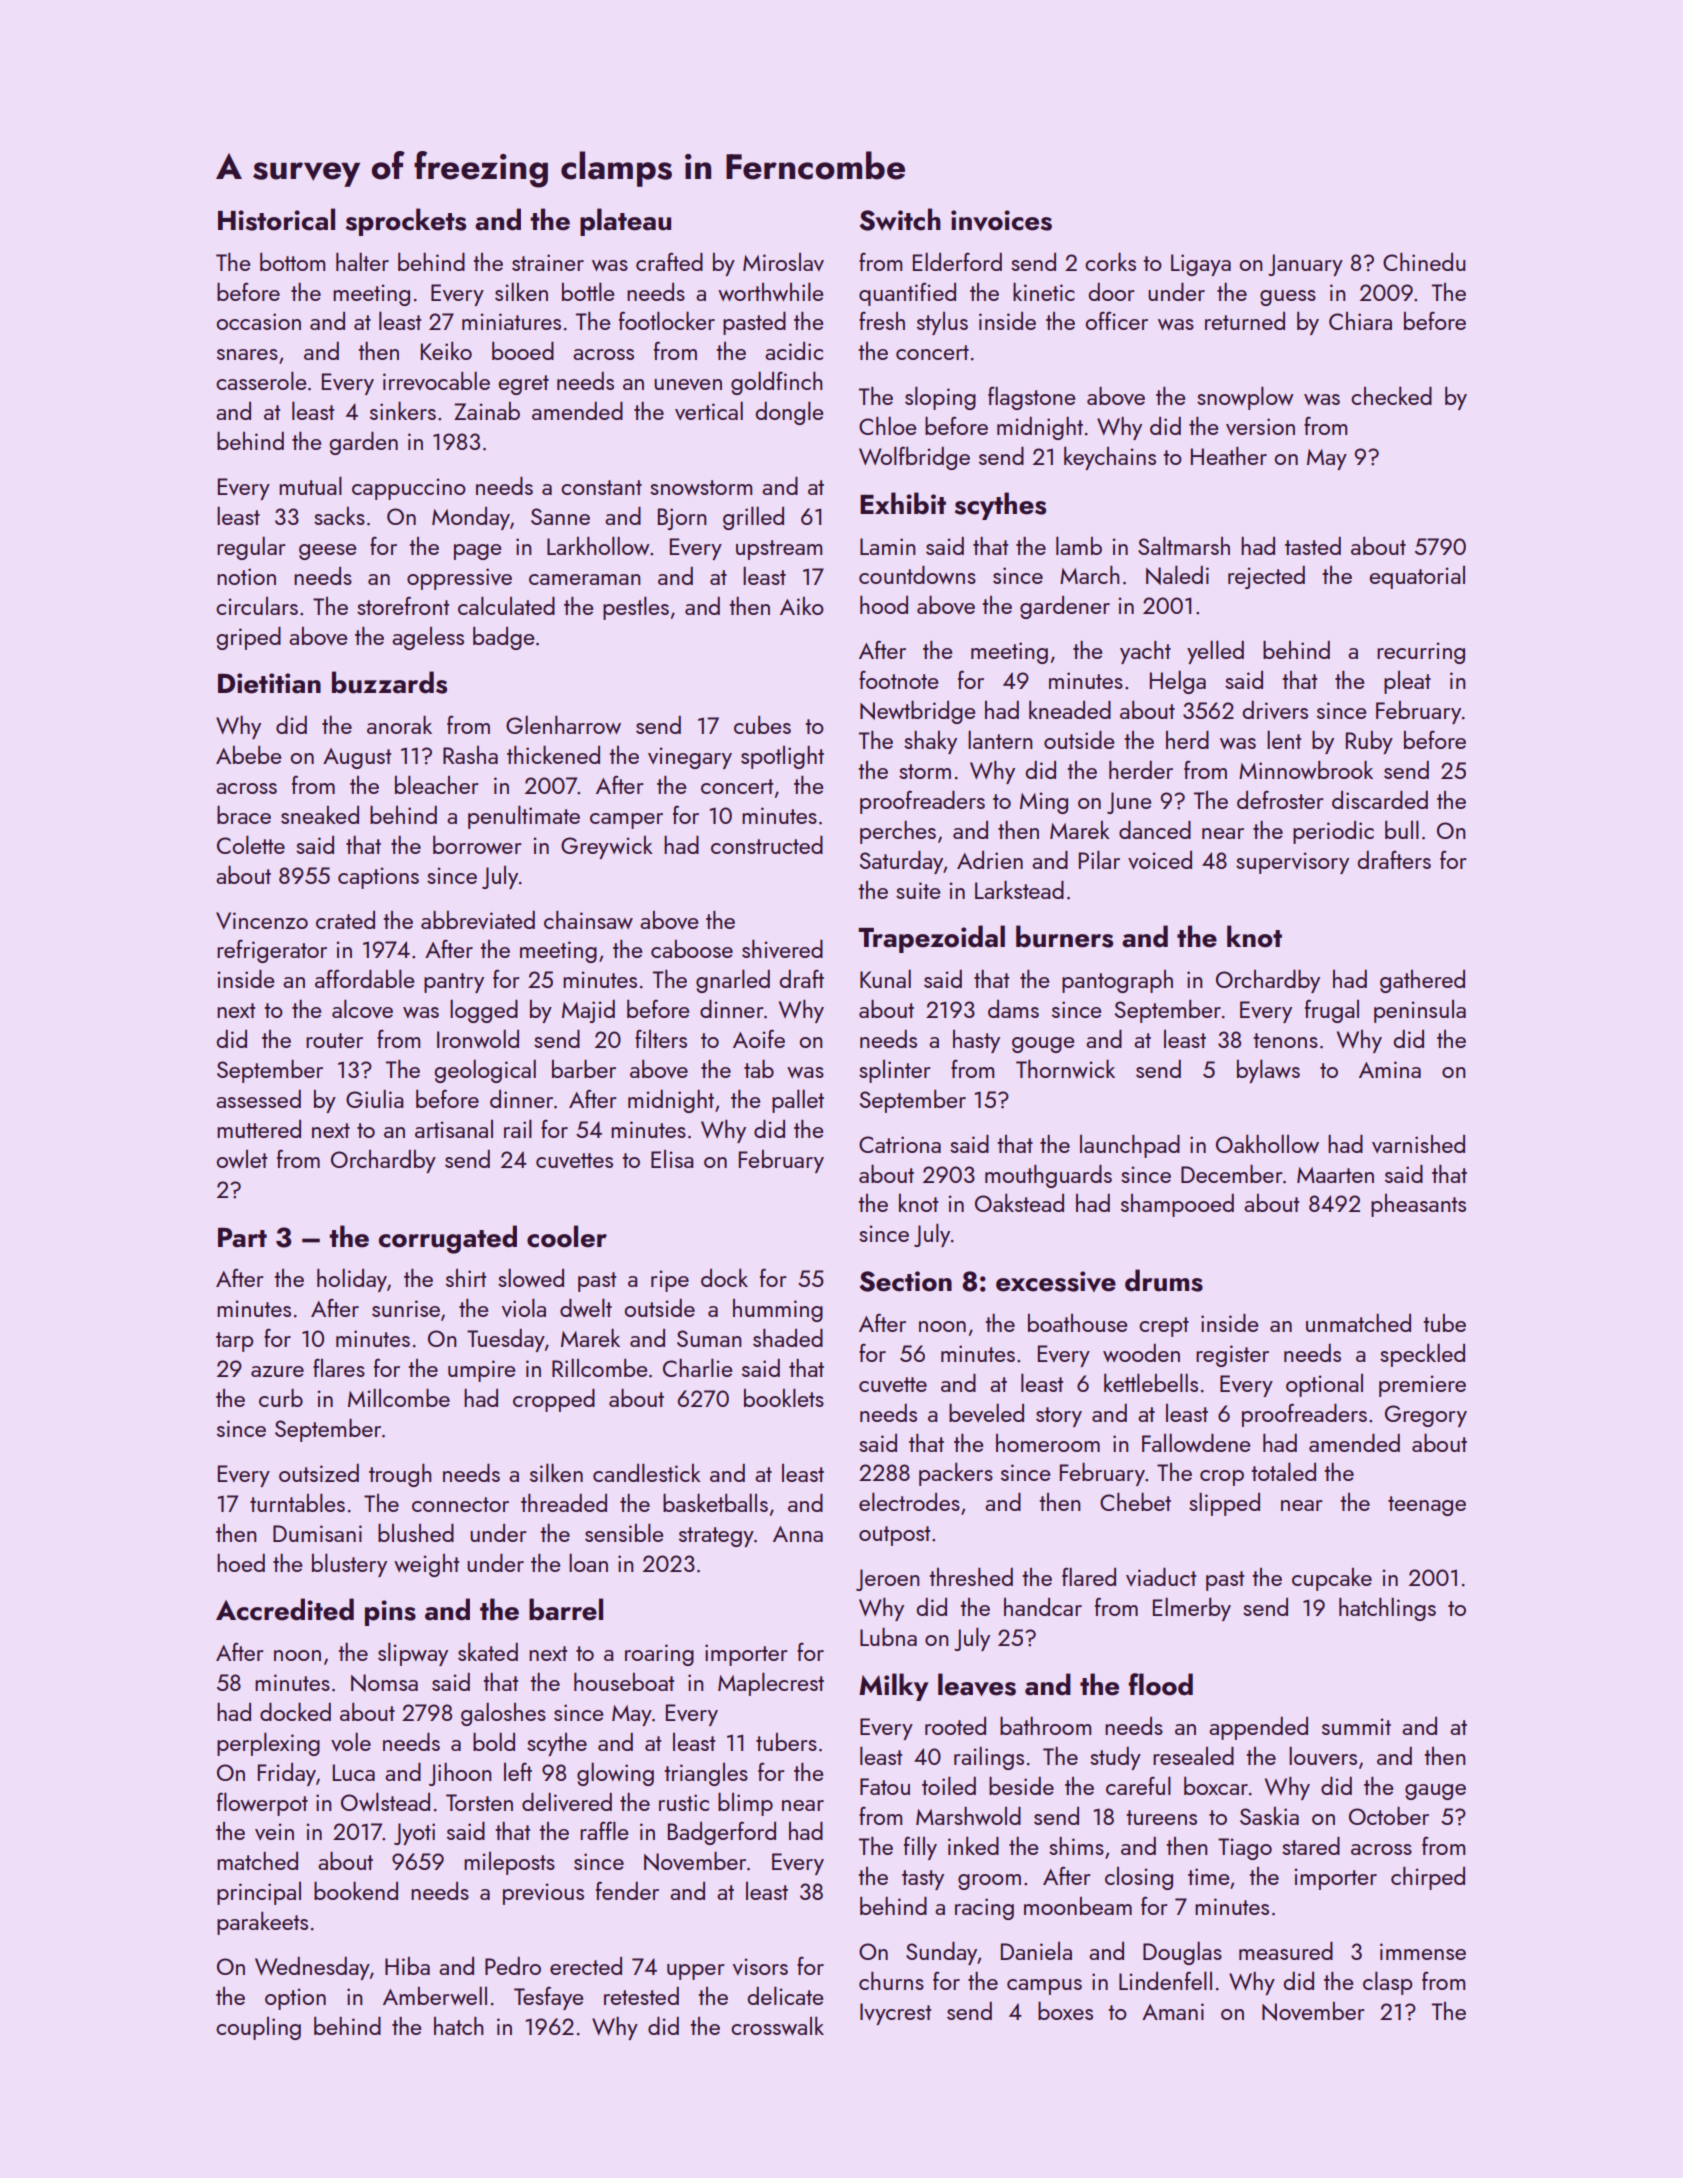  What do you see at coordinates (549, 1998) in the image?
I see `Tesfaye` at bounding box center [549, 1998].
